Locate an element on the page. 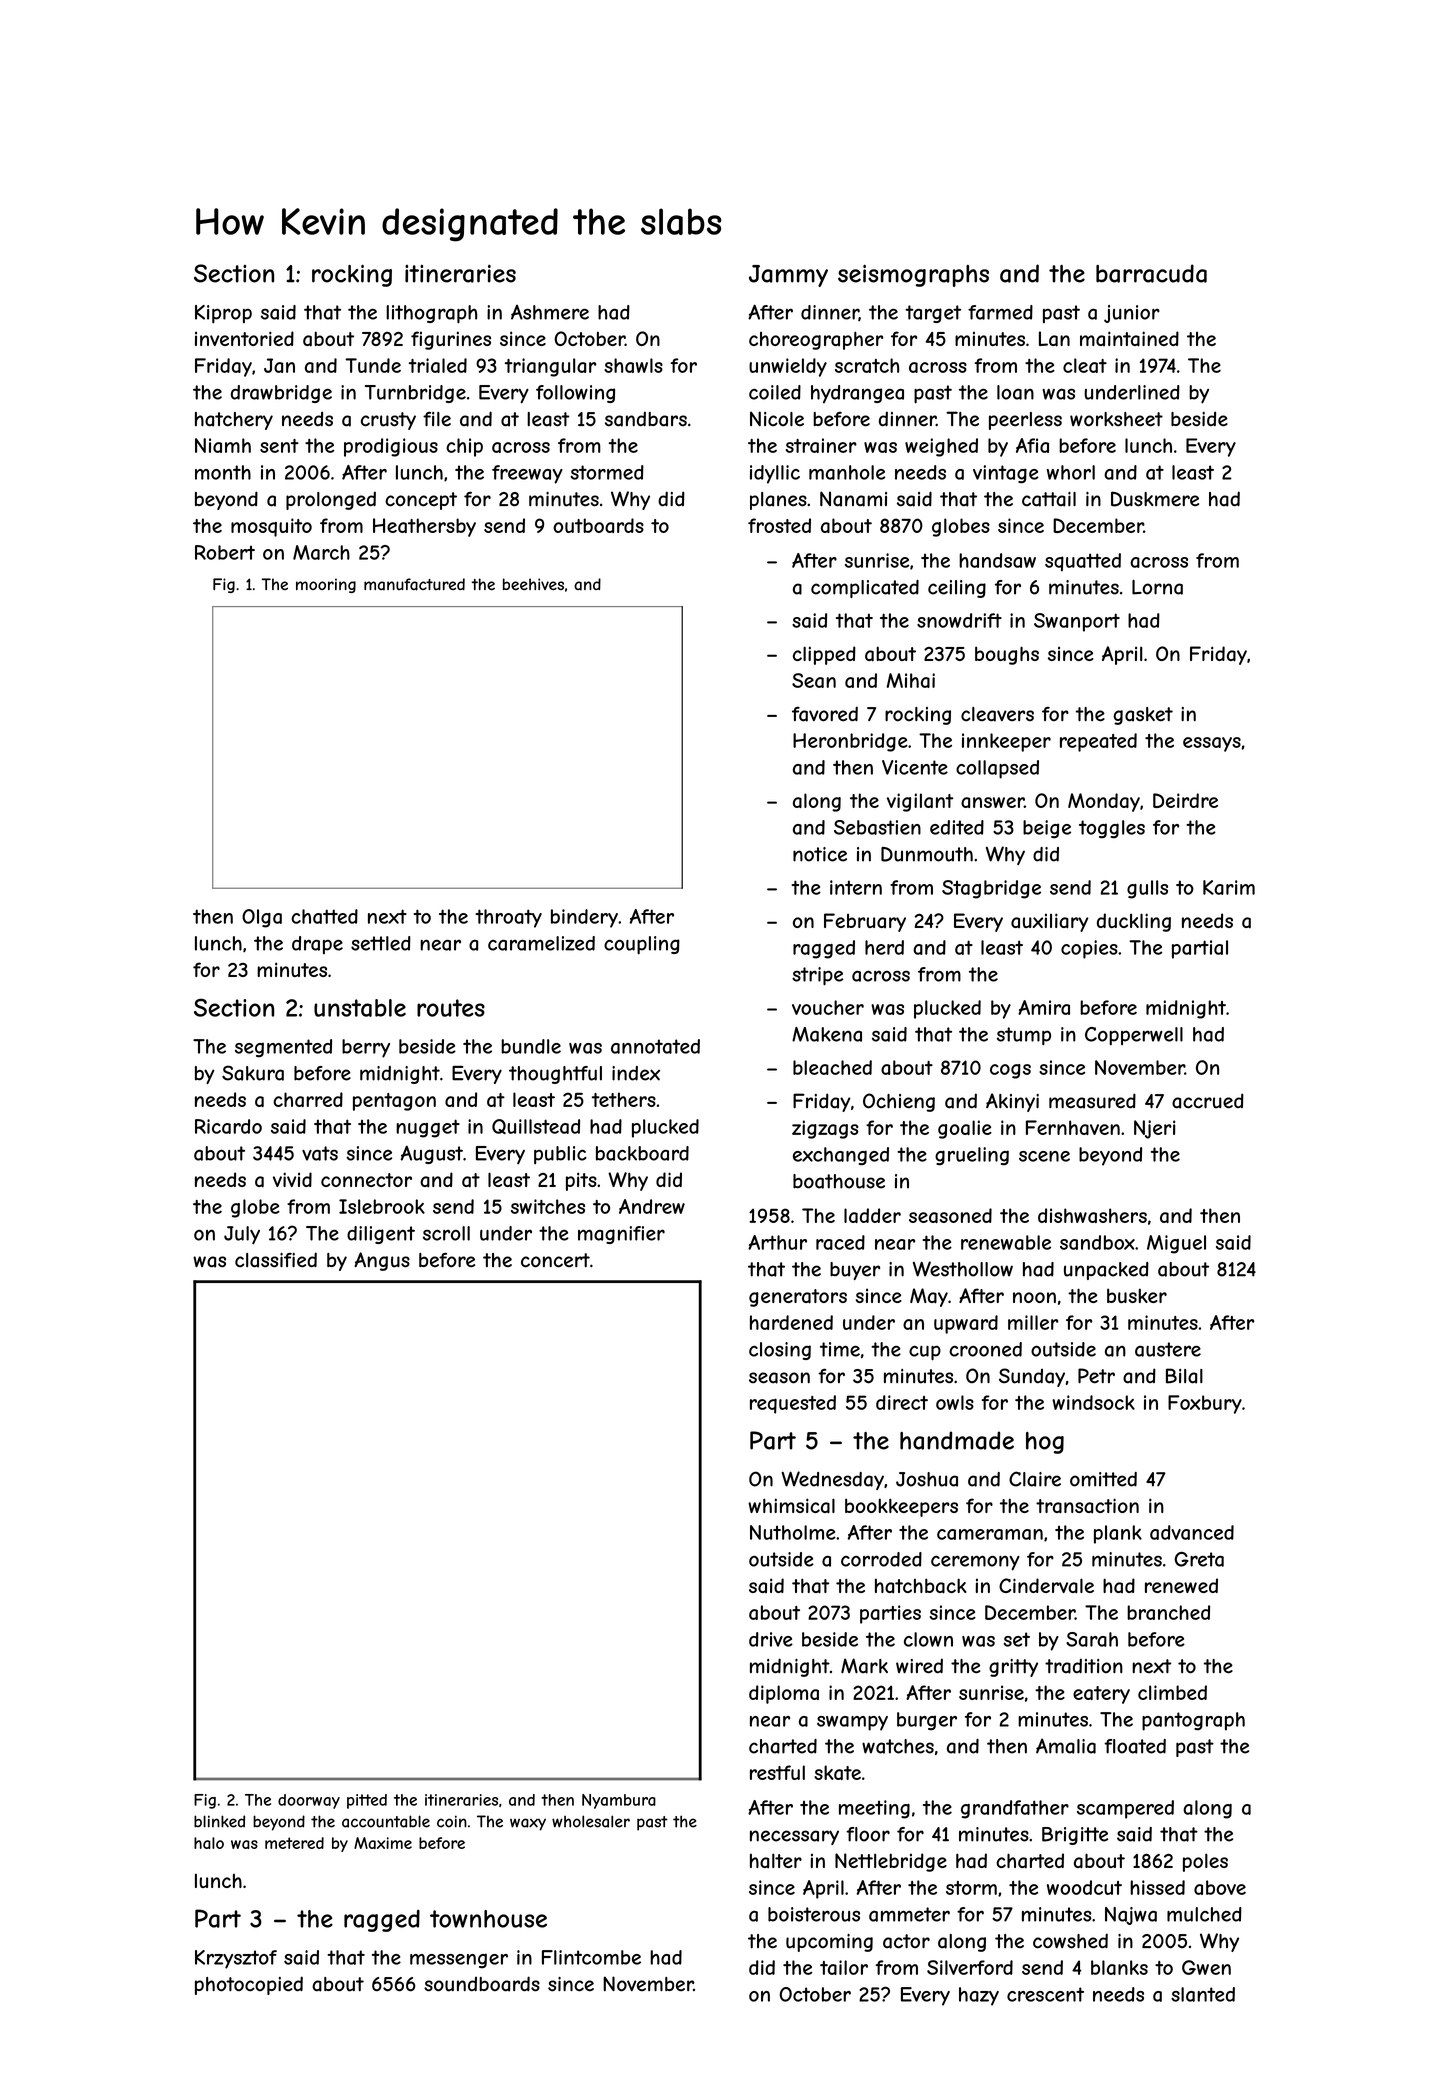 The width and height of the document is (1450, 2100). time is located at coordinates (840, 1349).
